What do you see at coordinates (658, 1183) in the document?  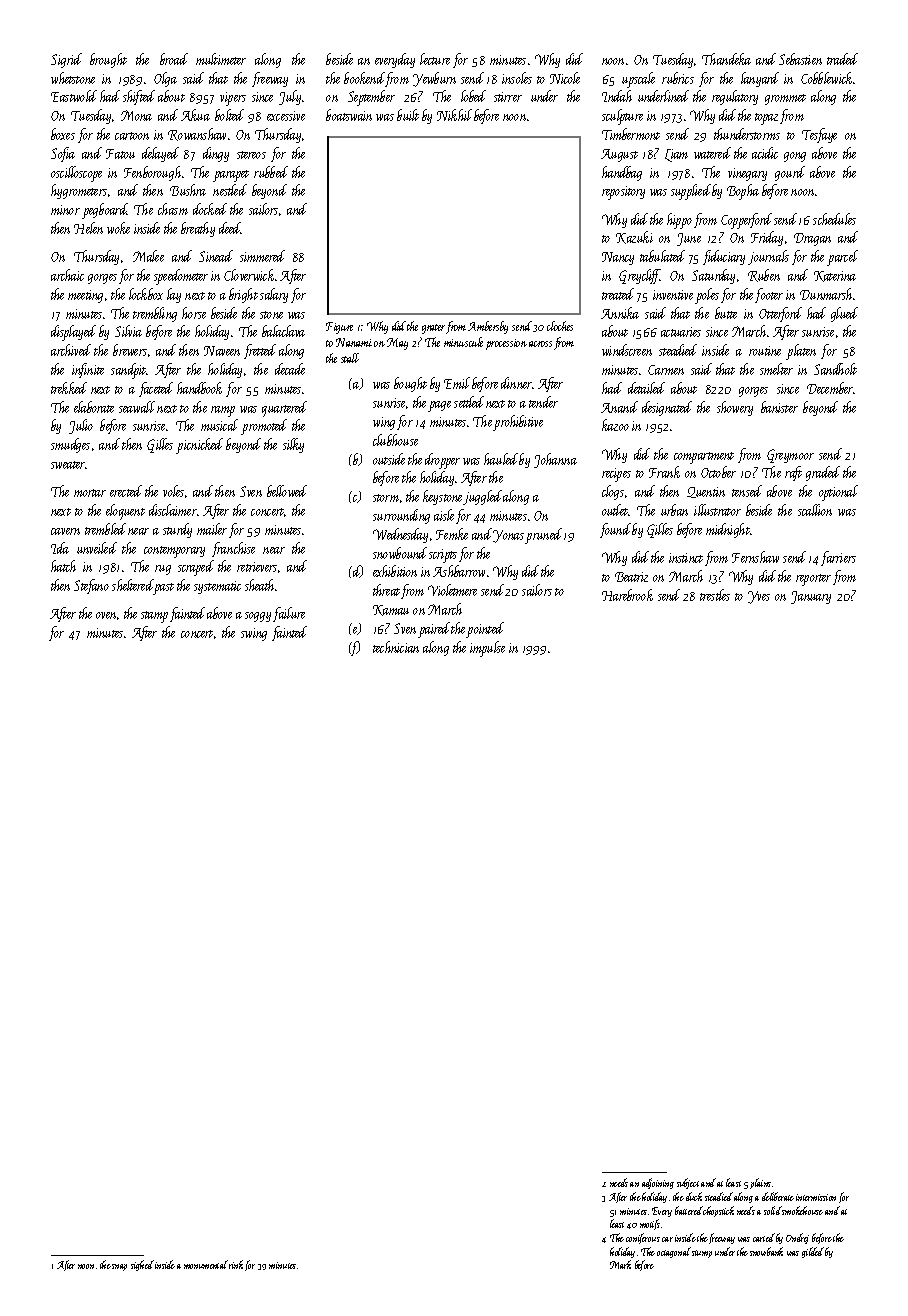 I see `adjoining` at bounding box center [658, 1183].
